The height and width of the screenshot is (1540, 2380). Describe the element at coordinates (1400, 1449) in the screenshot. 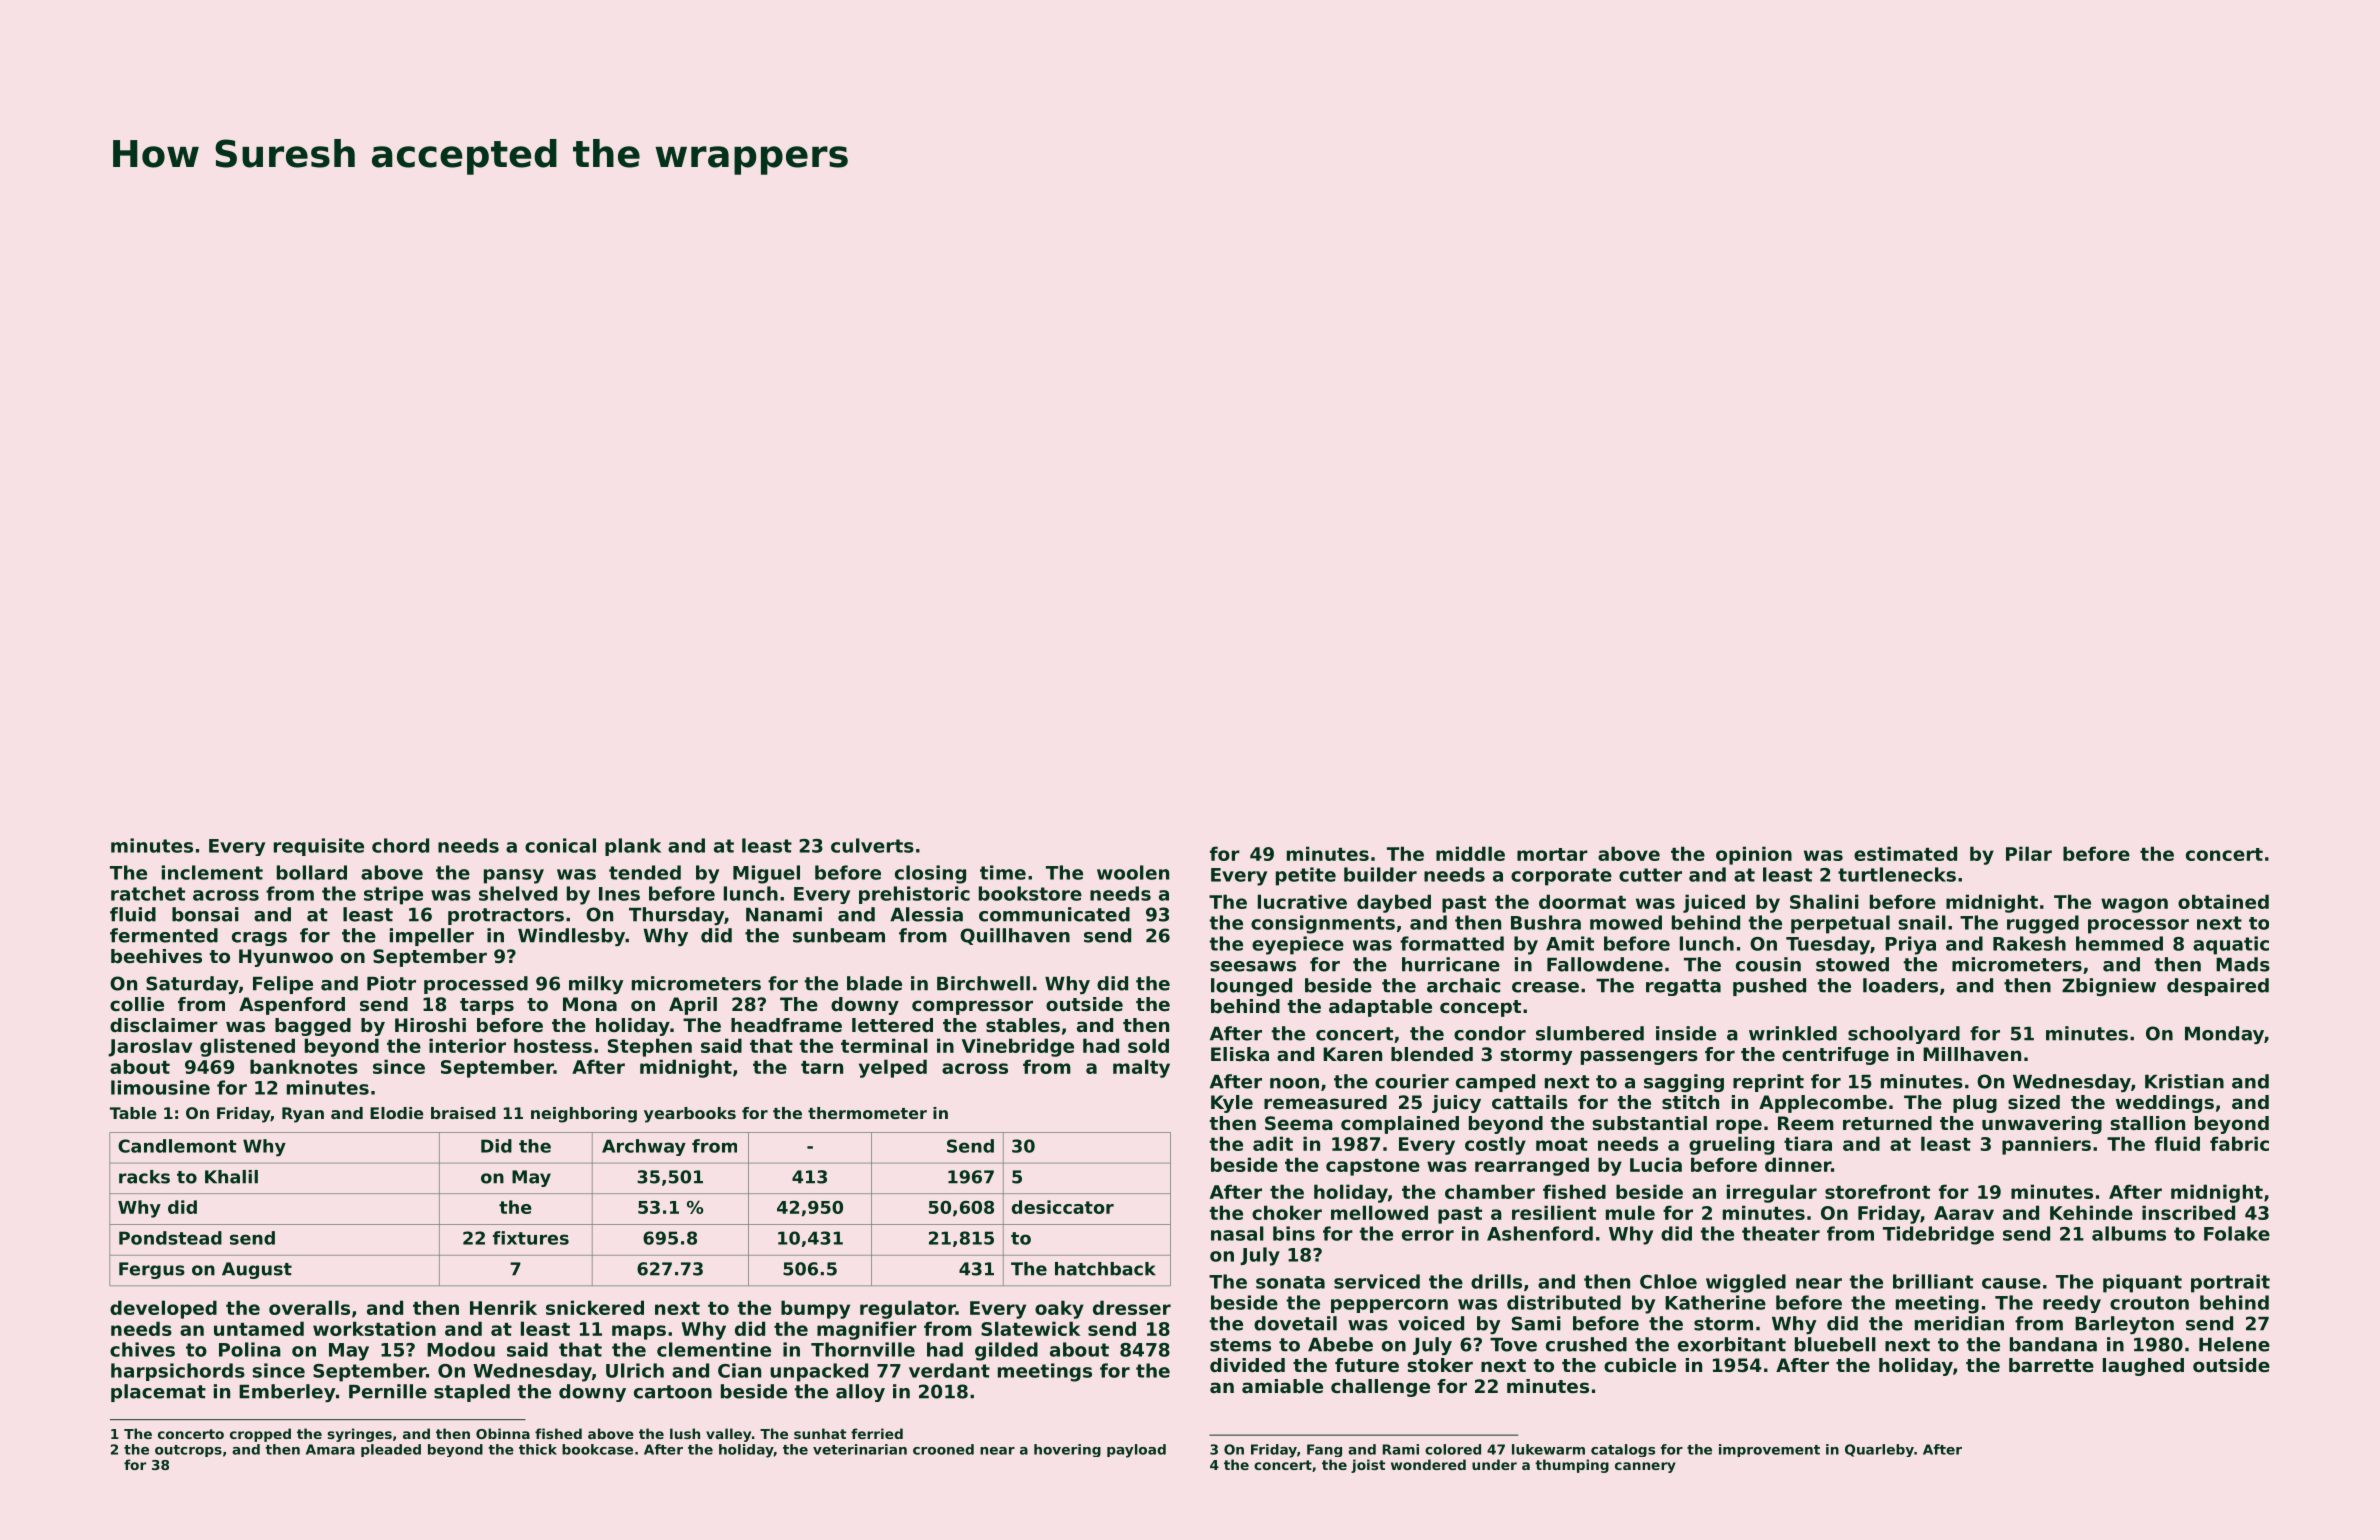

I see `Rami` at that location.
